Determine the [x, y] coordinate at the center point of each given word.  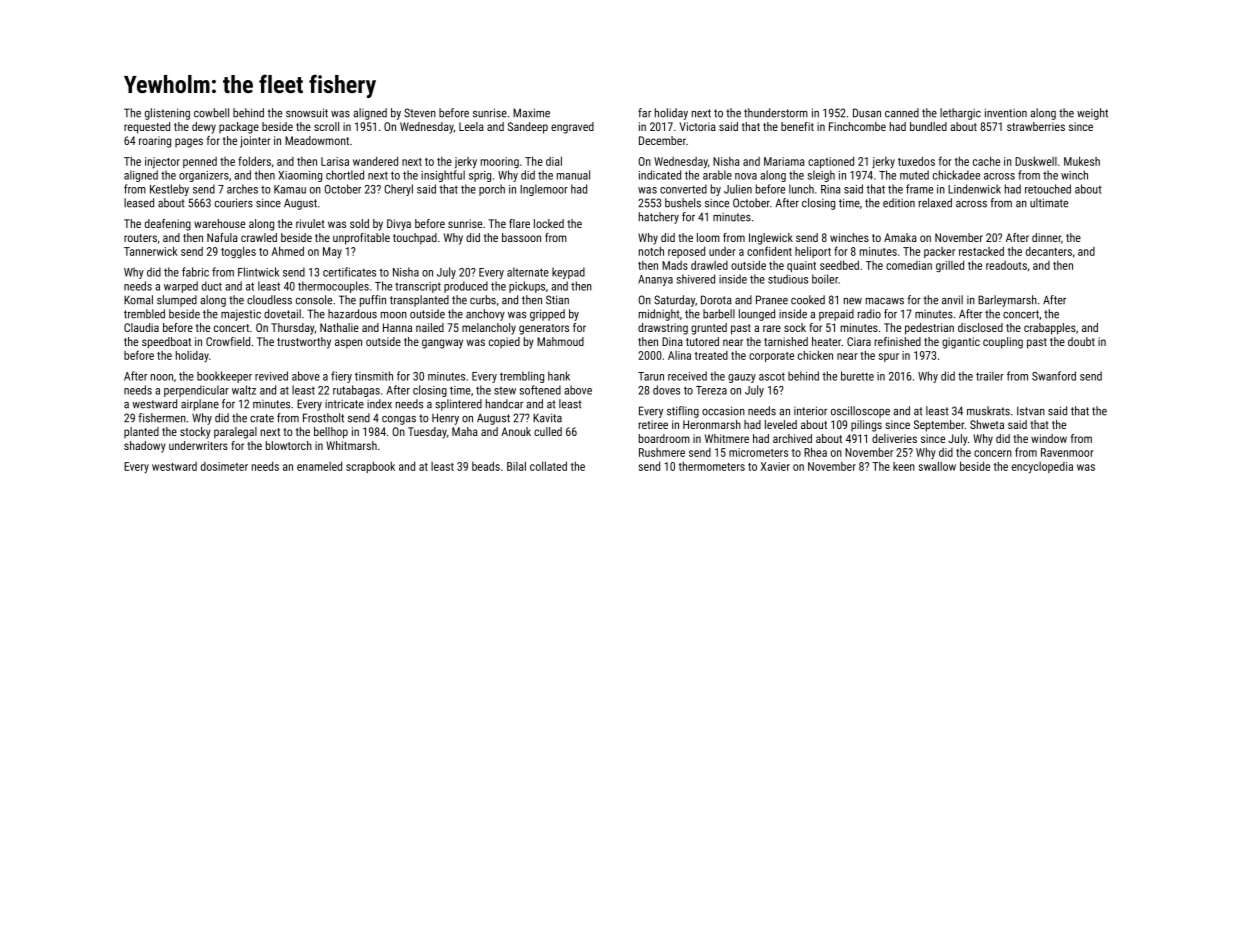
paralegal [235, 433]
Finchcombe [857, 126]
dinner [1046, 237]
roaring [155, 142]
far [644, 113]
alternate [528, 272]
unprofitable [361, 239]
